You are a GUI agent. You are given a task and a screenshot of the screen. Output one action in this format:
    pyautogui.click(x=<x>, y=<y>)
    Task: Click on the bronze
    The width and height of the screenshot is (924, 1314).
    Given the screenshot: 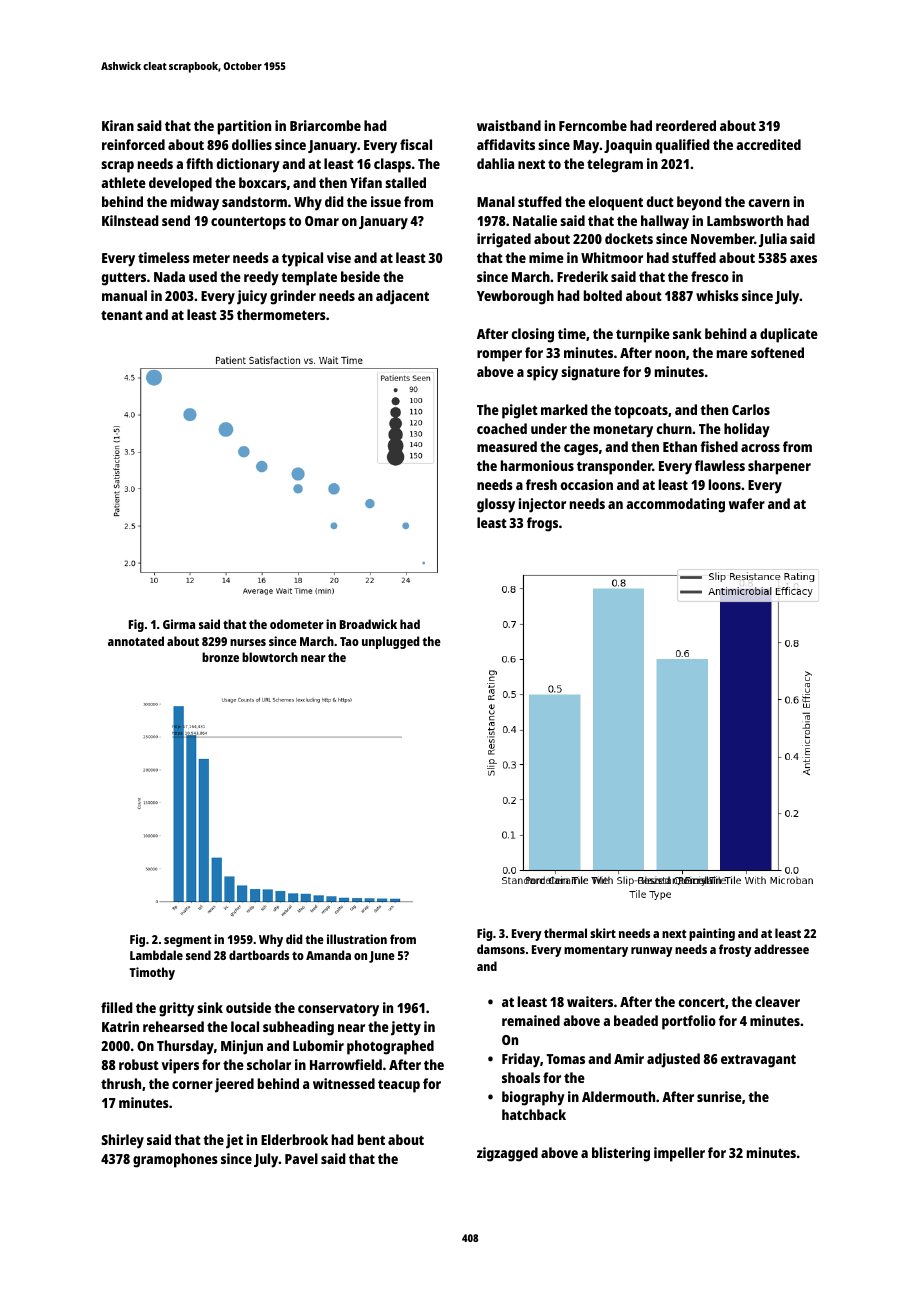 What is the action you would take?
    pyautogui.click(x=220, y=657)
